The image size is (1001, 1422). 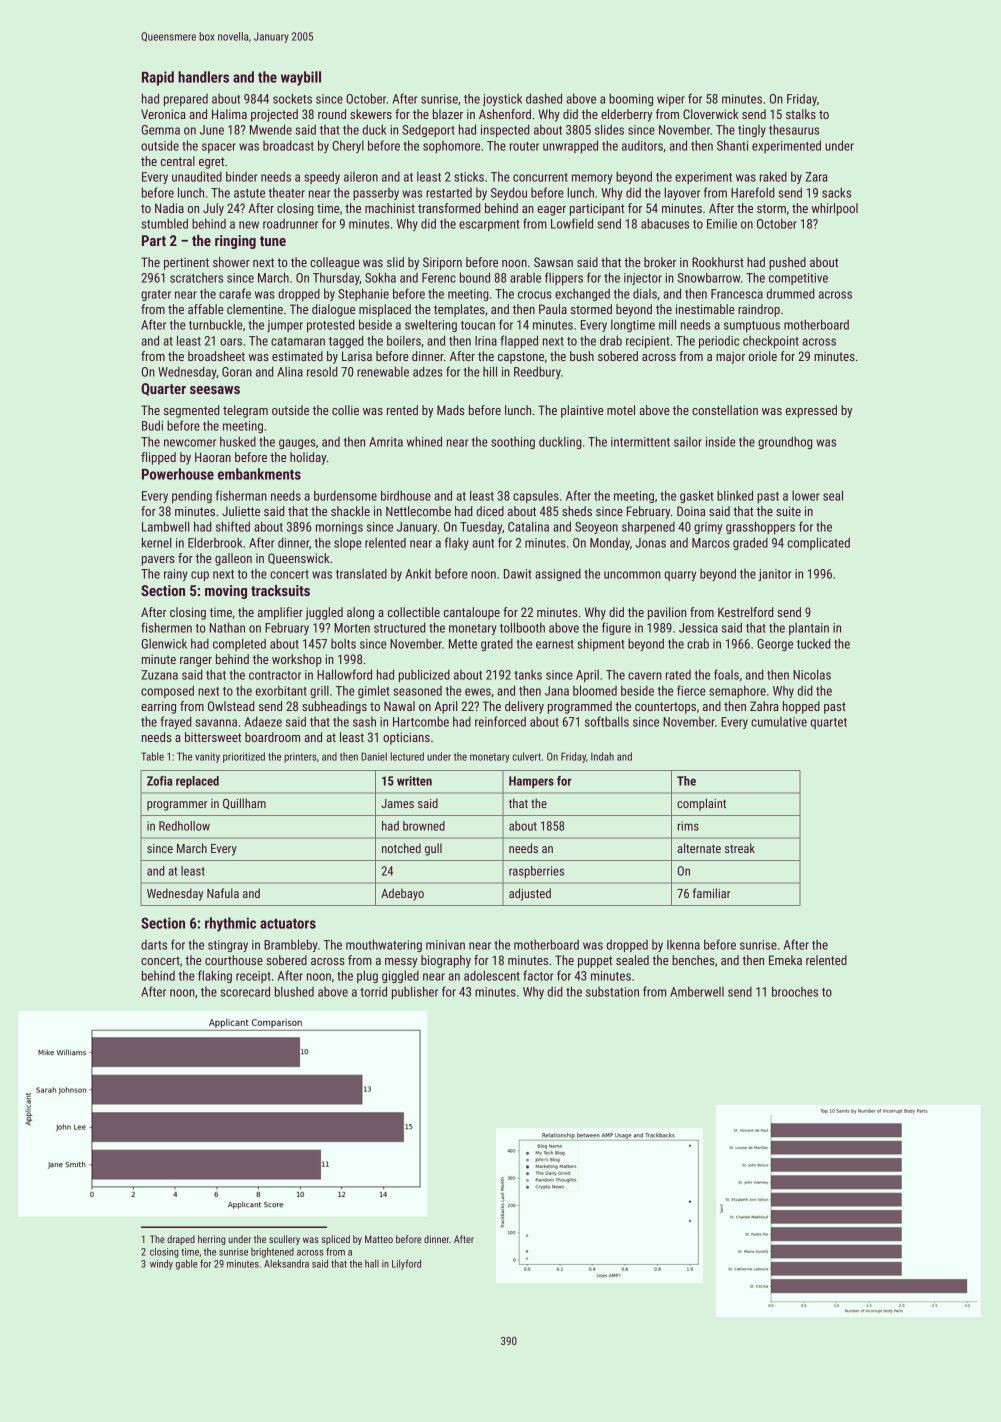 What do you see at coordinates (544, 98) in the page?
I see `dashed` at bounding box center [544, 98].
